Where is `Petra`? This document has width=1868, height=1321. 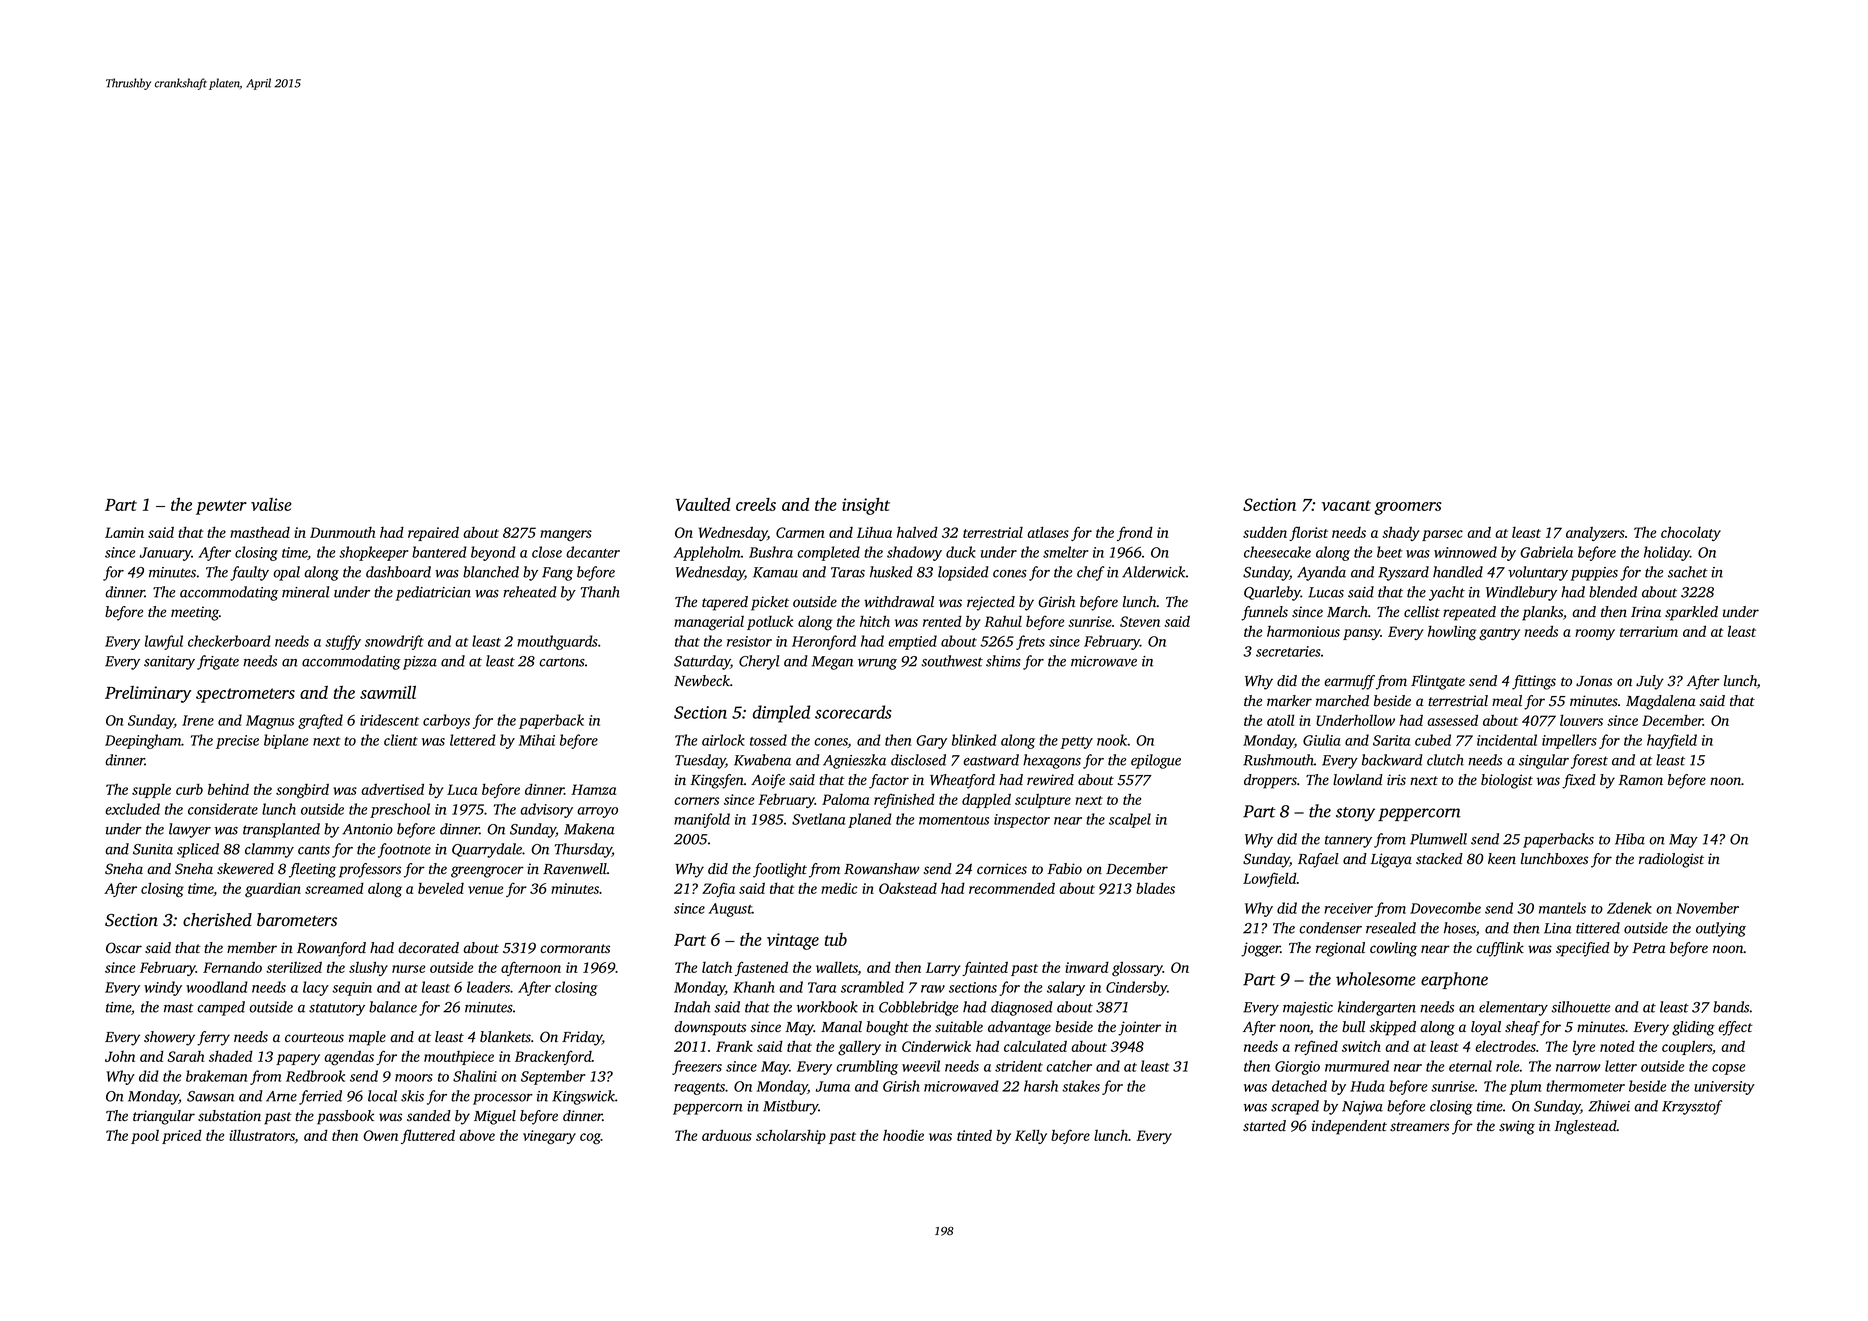 Petra is located at coordinates (1649, 948).
